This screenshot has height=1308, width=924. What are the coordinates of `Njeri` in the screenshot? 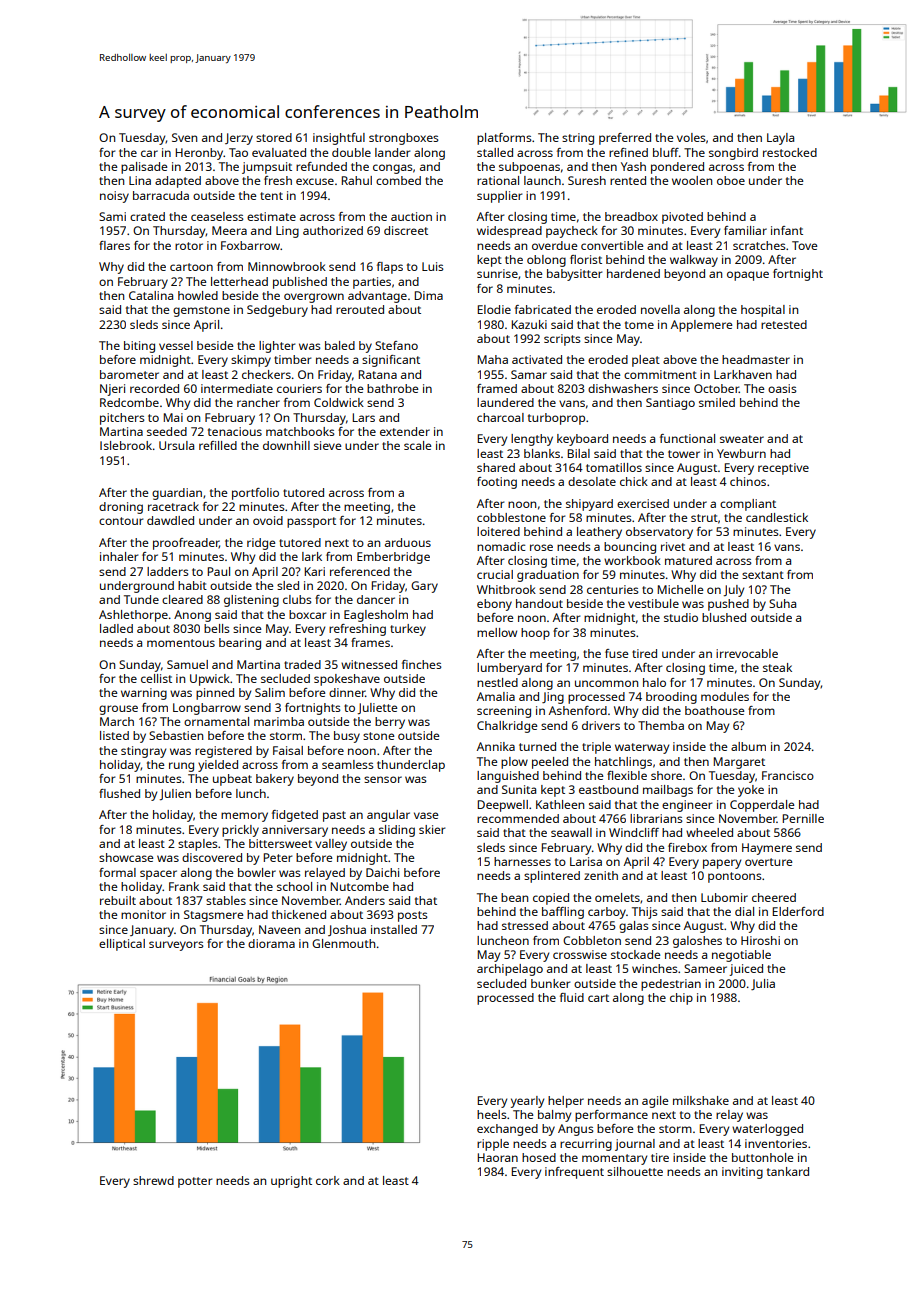 It's located at (112, 390).
